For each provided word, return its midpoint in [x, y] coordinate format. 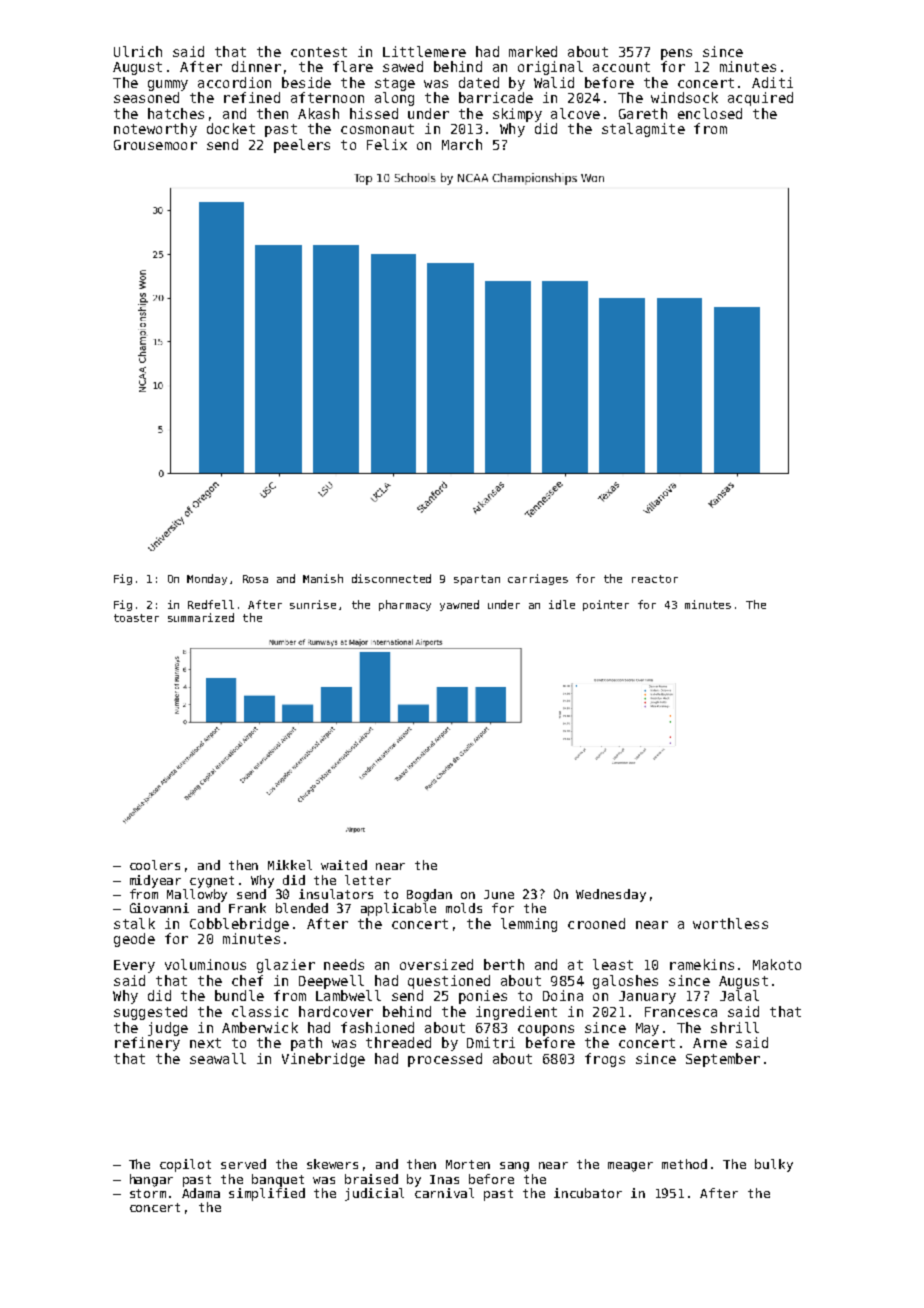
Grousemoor [155, 145]
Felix [387, 144]
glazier [286, 966]
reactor [655, 579]
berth [504, 964]
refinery [147, 1044]
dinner [256, 66]
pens [676, 54]
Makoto [777, 964]
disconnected [391, 578]
